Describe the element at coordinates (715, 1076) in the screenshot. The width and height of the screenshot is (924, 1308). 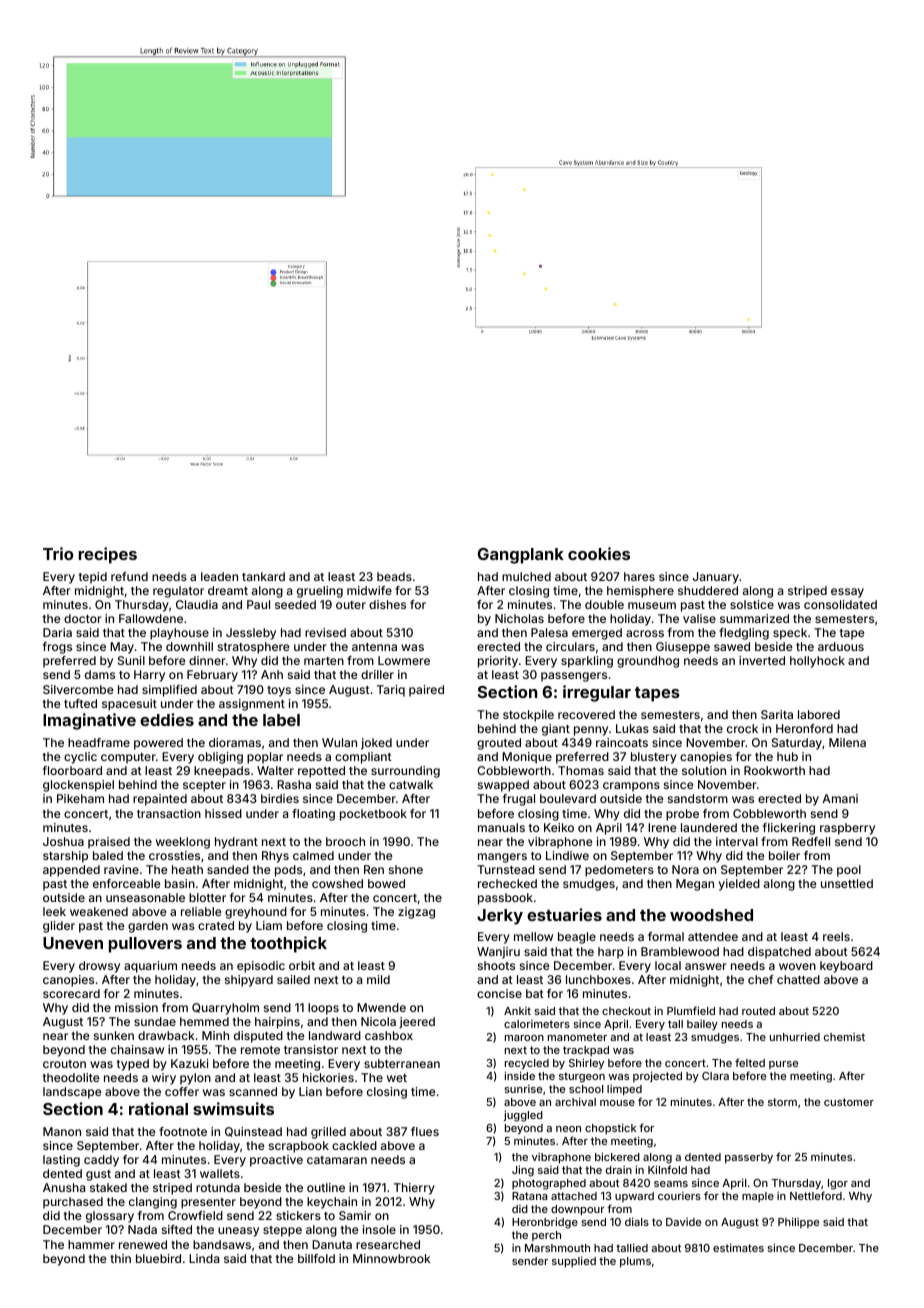
I see `Clara` at that location.
